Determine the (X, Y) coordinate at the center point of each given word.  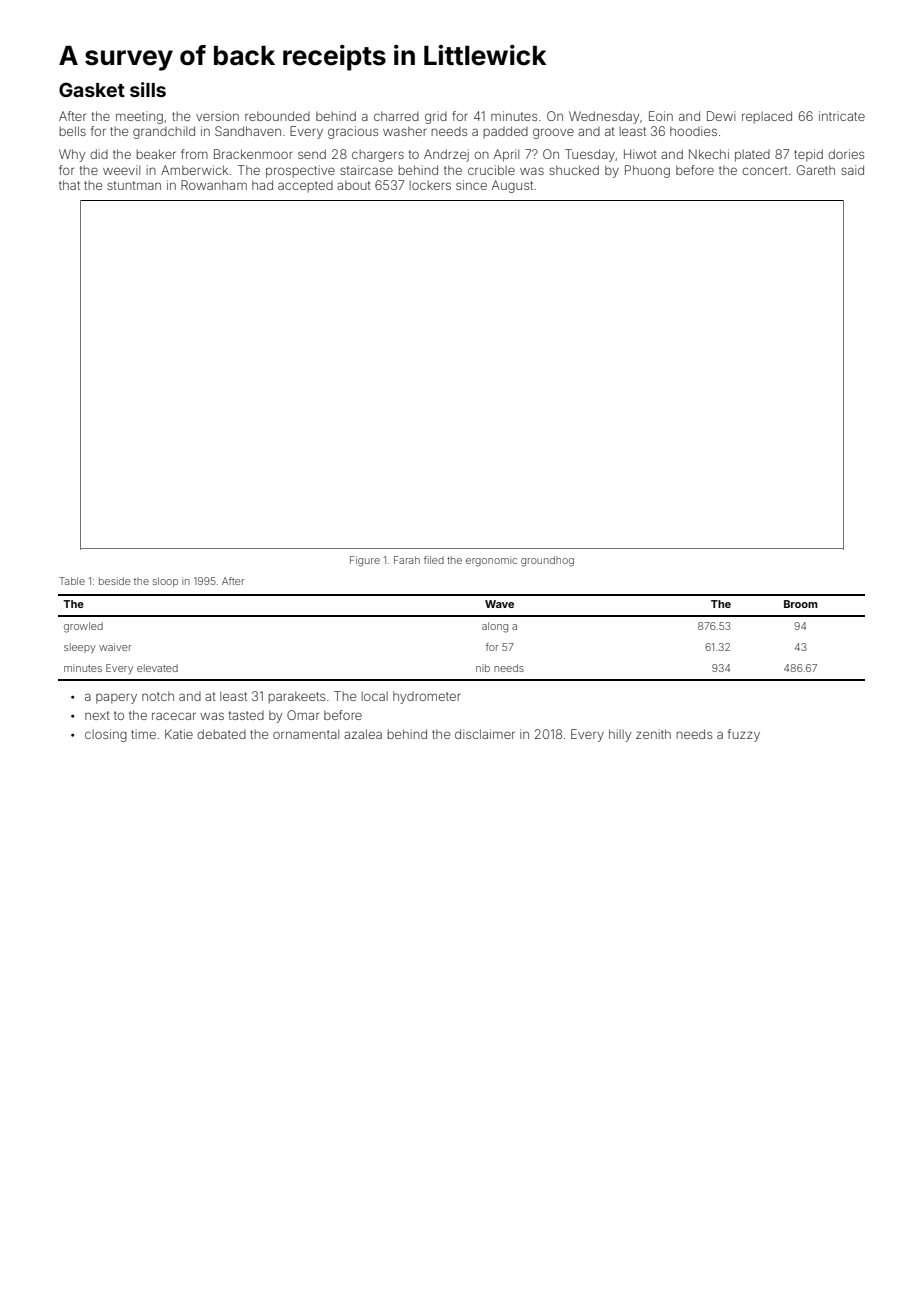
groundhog (547, 561)
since (471, 185)
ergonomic (491, 561)
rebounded (277, 116)
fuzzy (744, 735)
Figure (365, 561)
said (852, 170)
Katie (179, 734)
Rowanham (214, 185)
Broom (801, 604)
